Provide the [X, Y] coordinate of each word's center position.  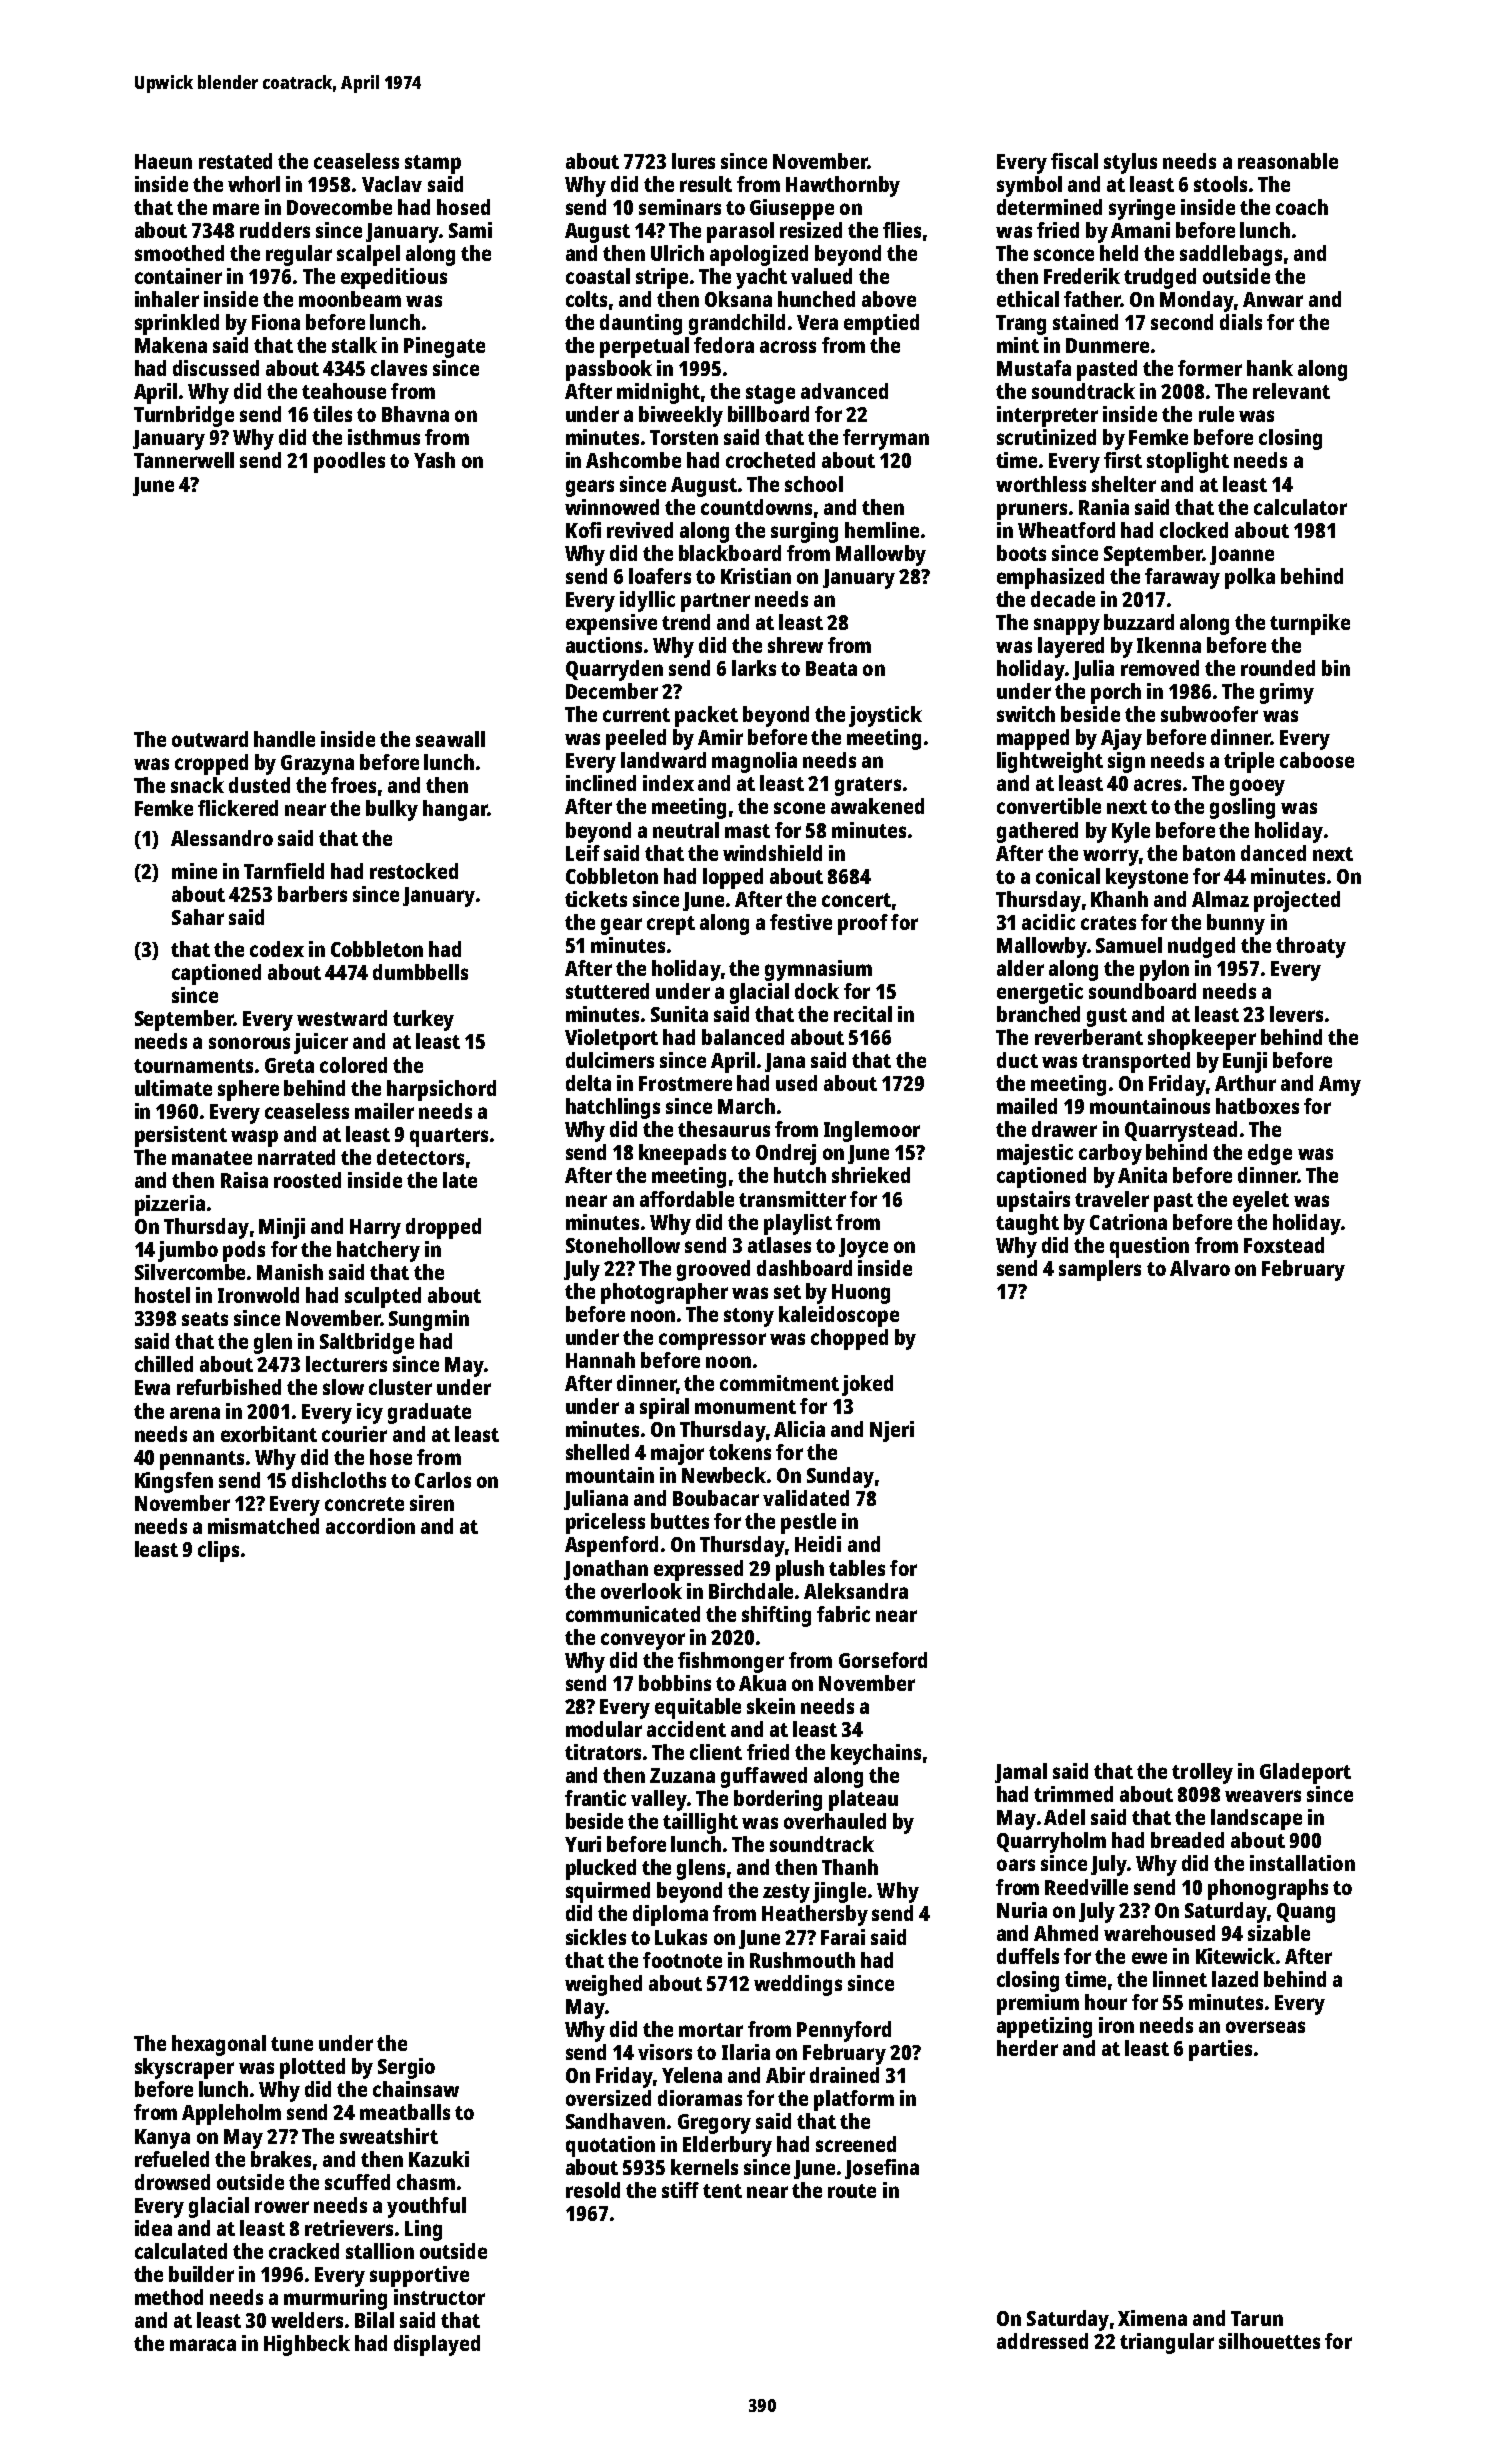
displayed [437, 2345]
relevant [1291, 391]
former [1210, 368]
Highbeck [307, 2345]
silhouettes [1269, 2341]
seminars [680, 207]
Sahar [198, 917]
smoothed [179, 253]
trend [686, 622]
